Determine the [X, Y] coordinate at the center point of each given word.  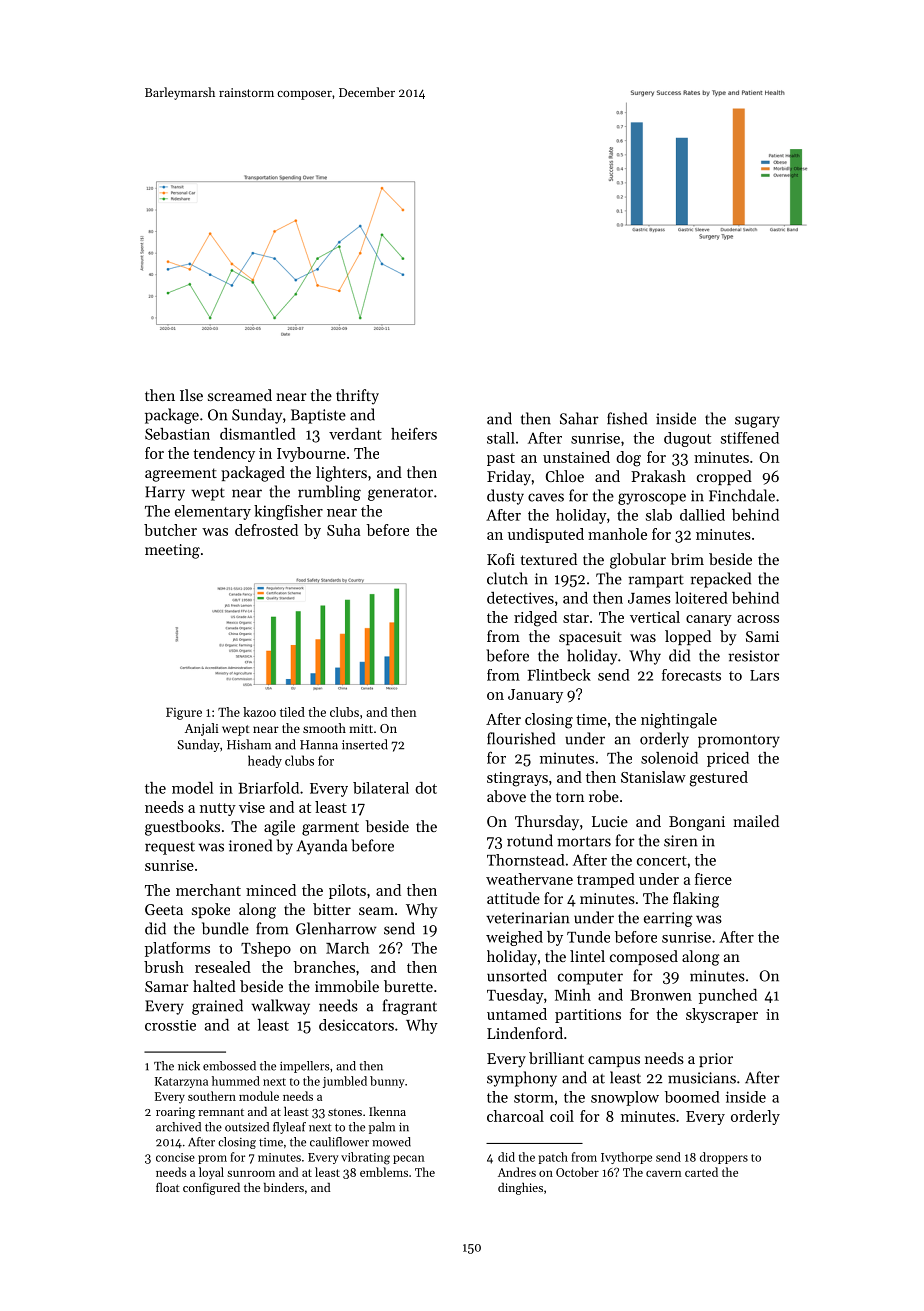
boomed [692, 1097]
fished [627, 418]
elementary [213, 512]
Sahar [579, 418]
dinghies [520, 1189]
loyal [211, 1173]
